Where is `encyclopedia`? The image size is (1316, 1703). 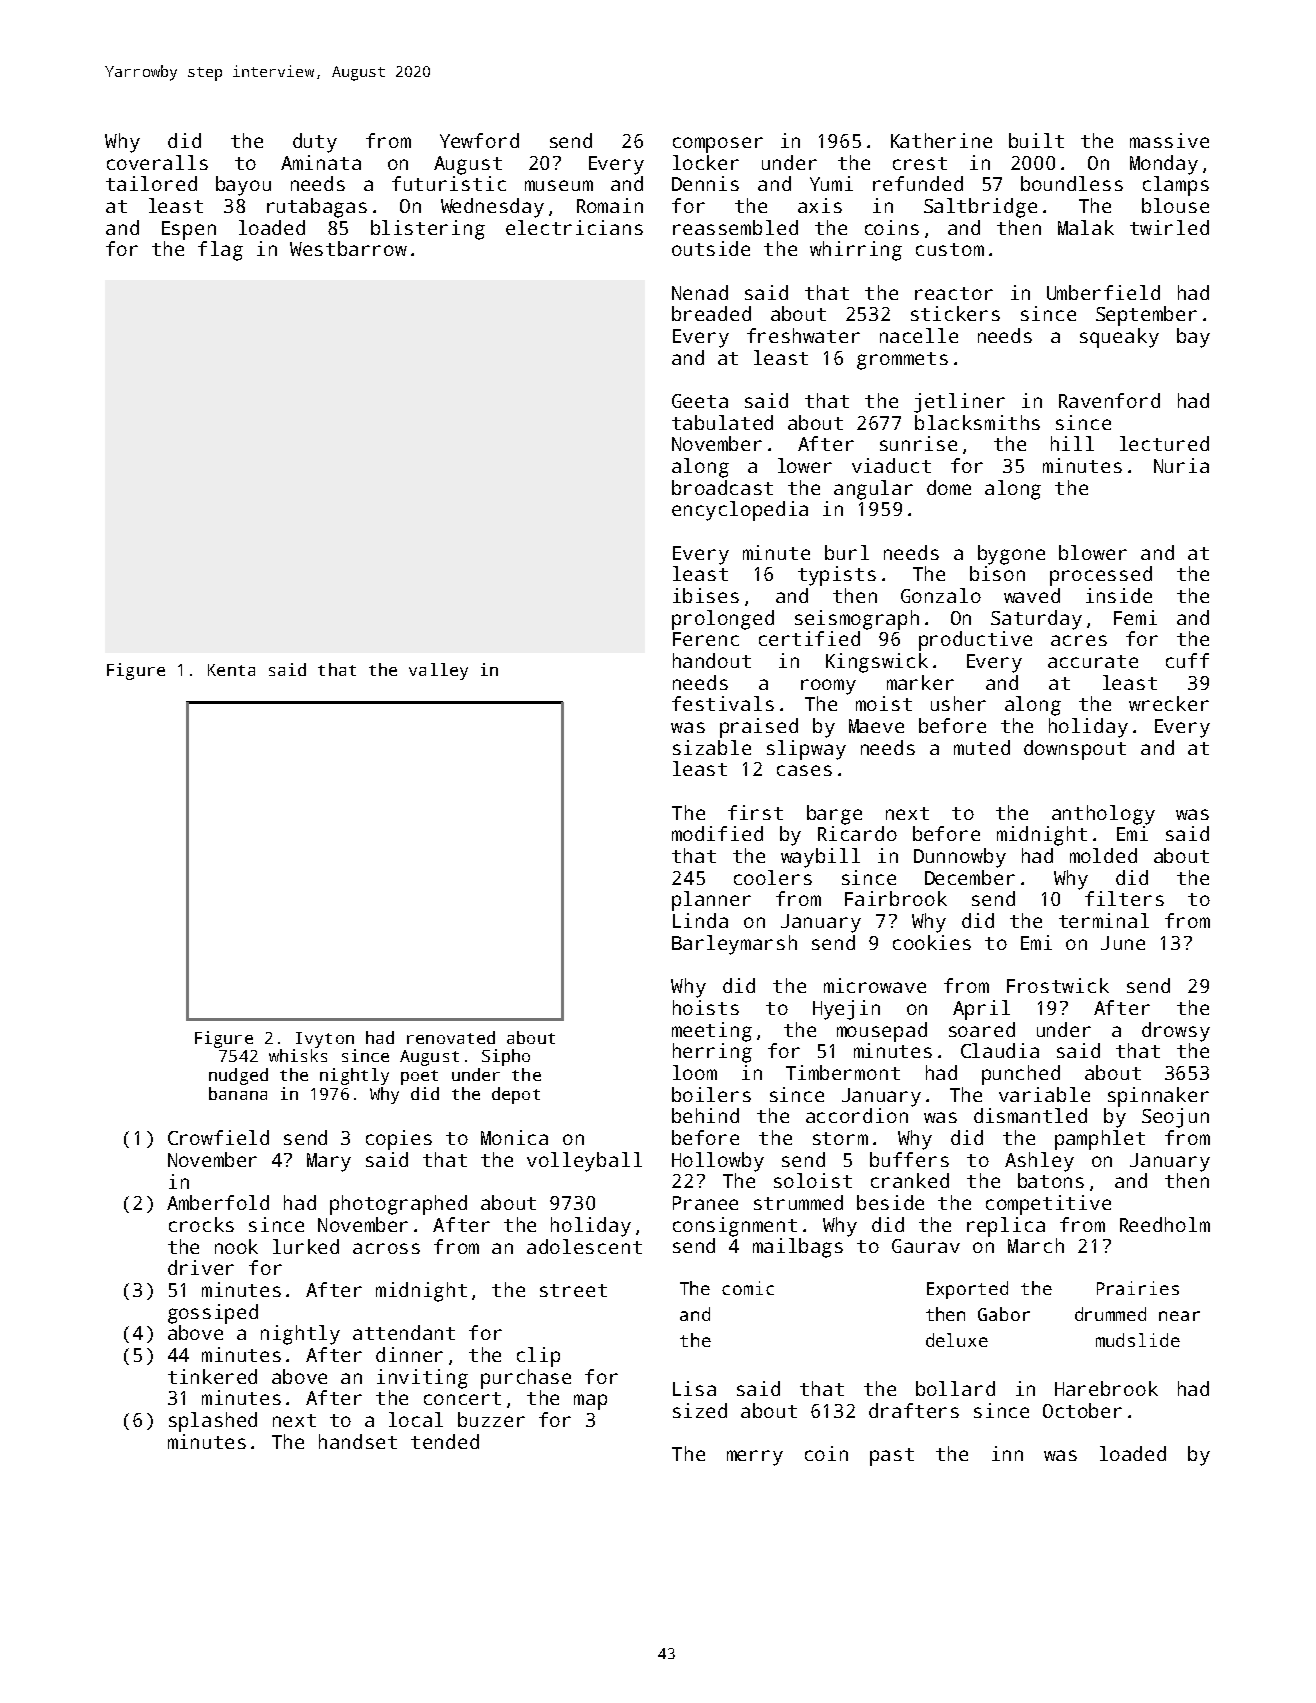
encyclopedia is located at coordinates (740, 511).
